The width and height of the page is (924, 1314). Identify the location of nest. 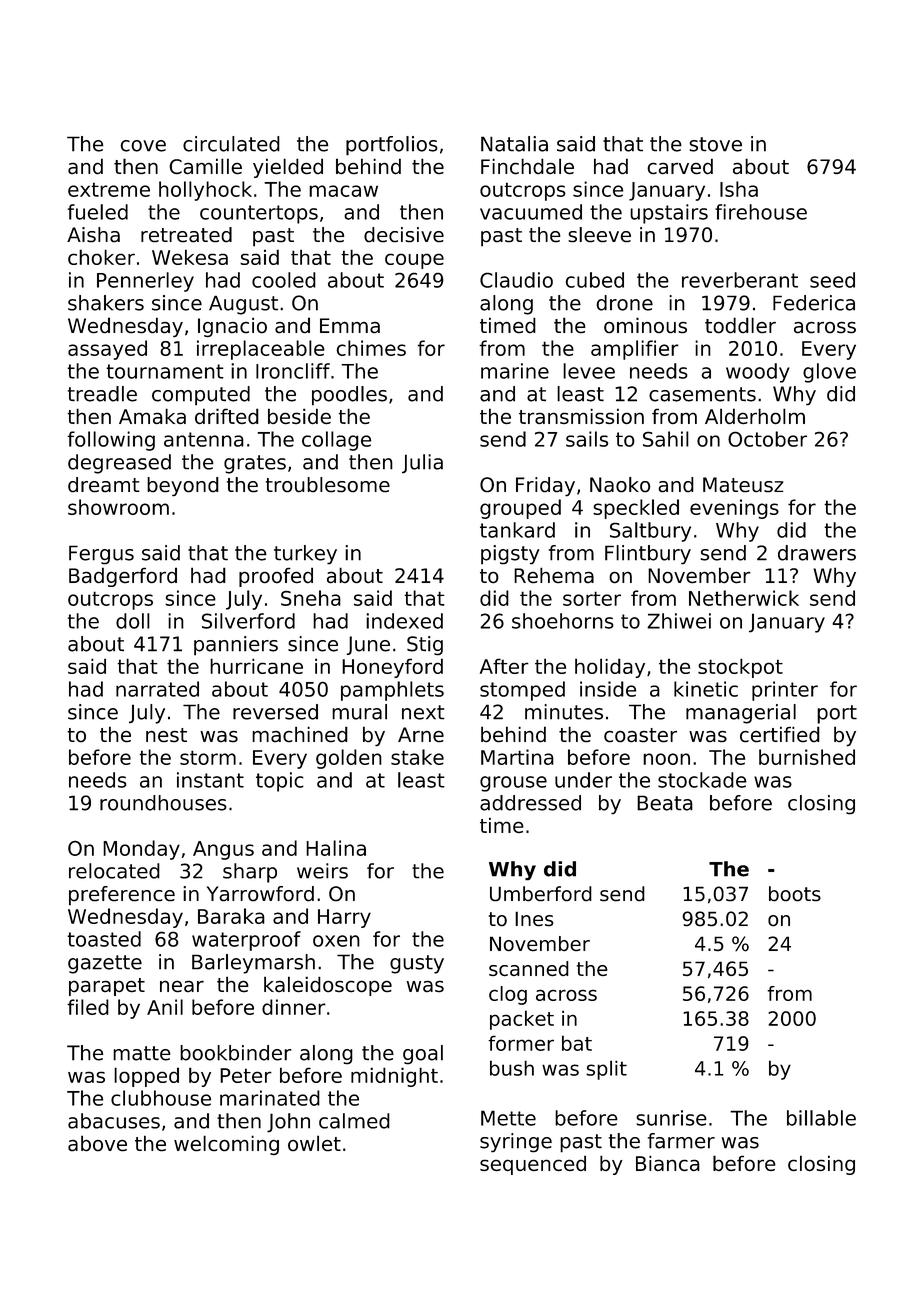
(166, 735).
